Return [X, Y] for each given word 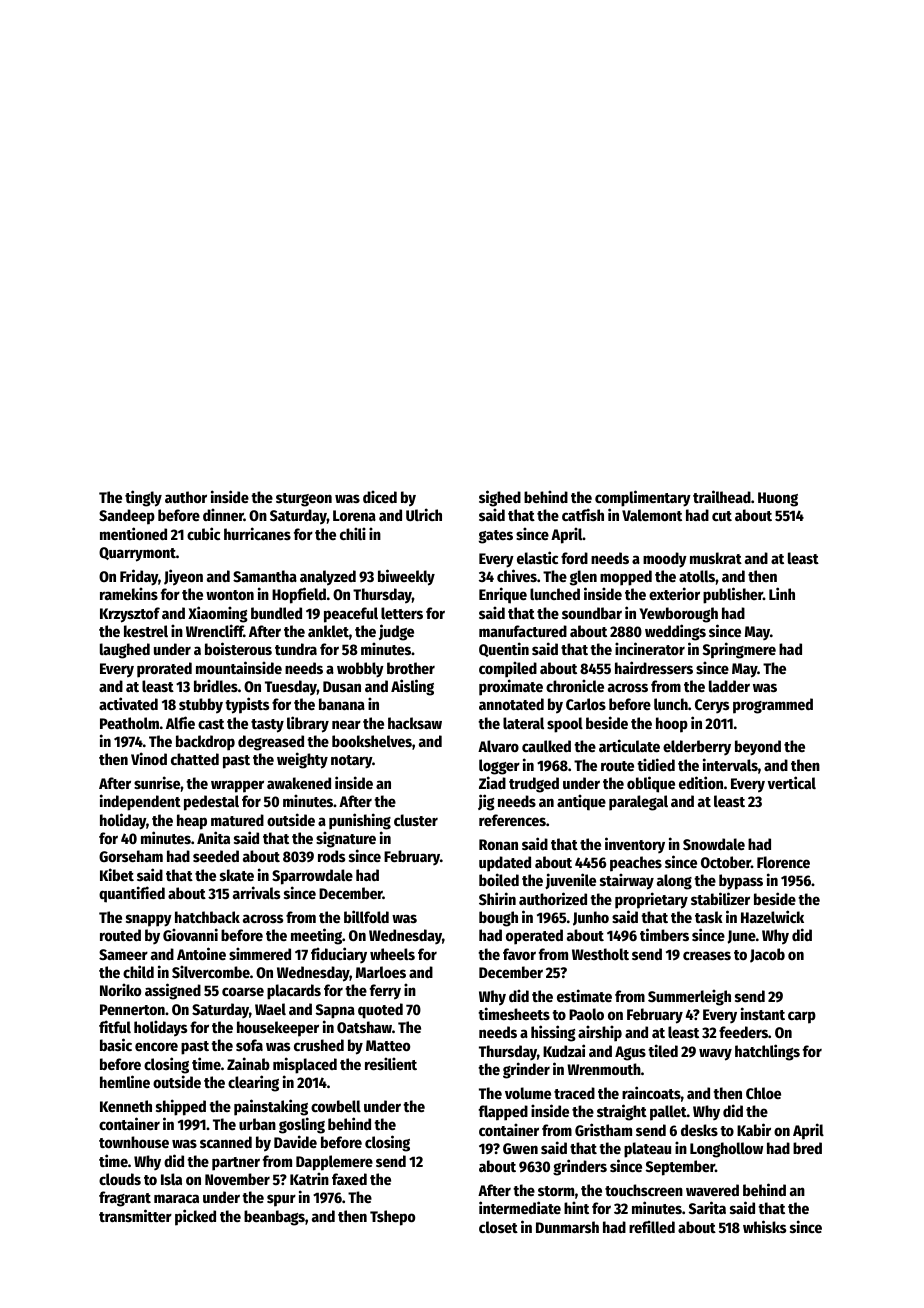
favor [519, 954]
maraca [176, 1198]
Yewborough [678, 615]
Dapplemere [334, 1163]
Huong [778, 499]
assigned [173, 991]
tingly [143, 498]
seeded [216, 856]
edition [701, 782]
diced [380, 496]
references [512, 820]
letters [402, 613]
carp [802, 1017]
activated [128, 703]
